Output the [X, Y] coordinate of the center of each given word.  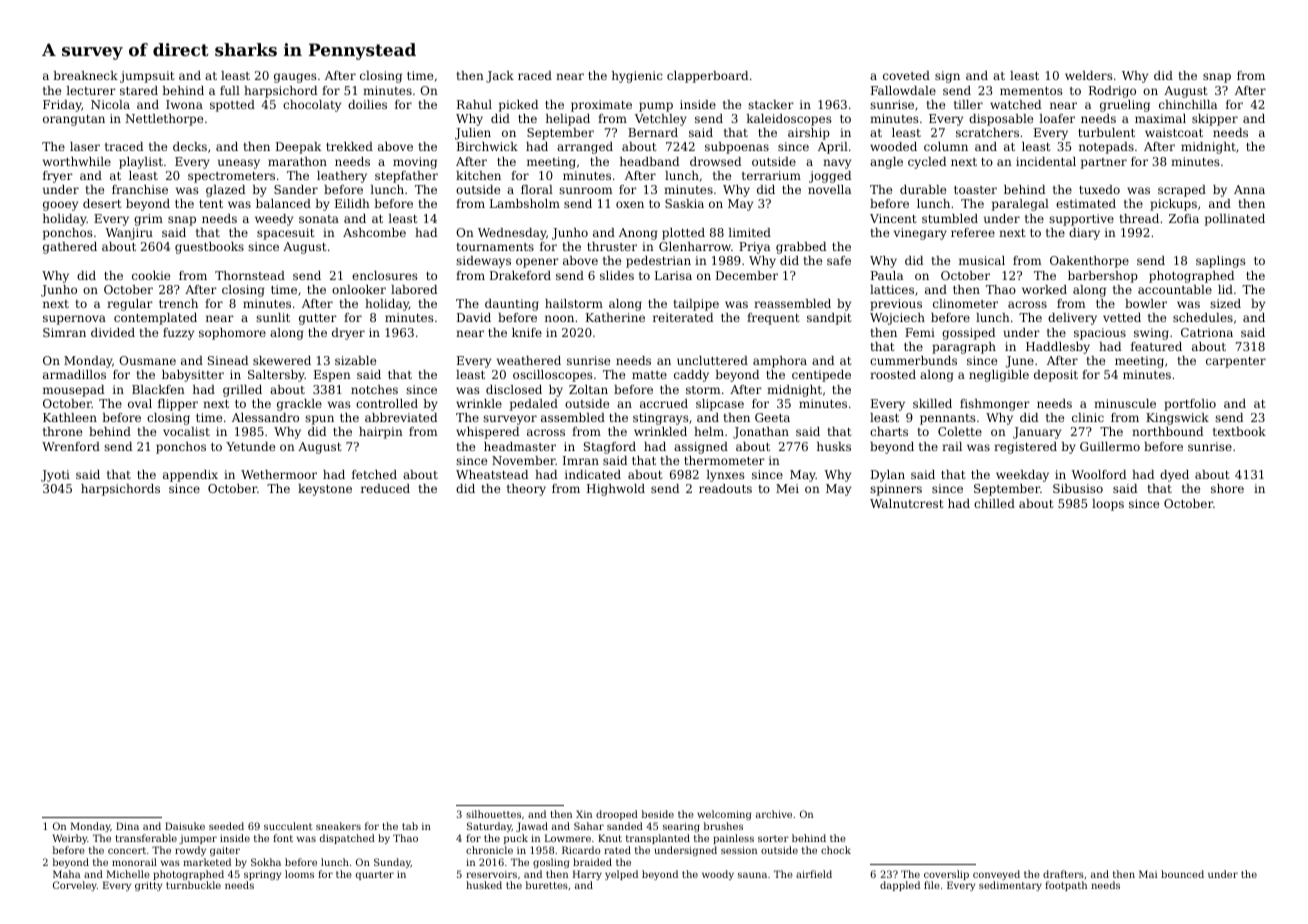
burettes [547, 885]
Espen [332, 376]
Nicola [110, 104]
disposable [1001, 120]
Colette [960, 431]
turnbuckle [193, 885]
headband [649, 161]
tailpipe [696, 305]
